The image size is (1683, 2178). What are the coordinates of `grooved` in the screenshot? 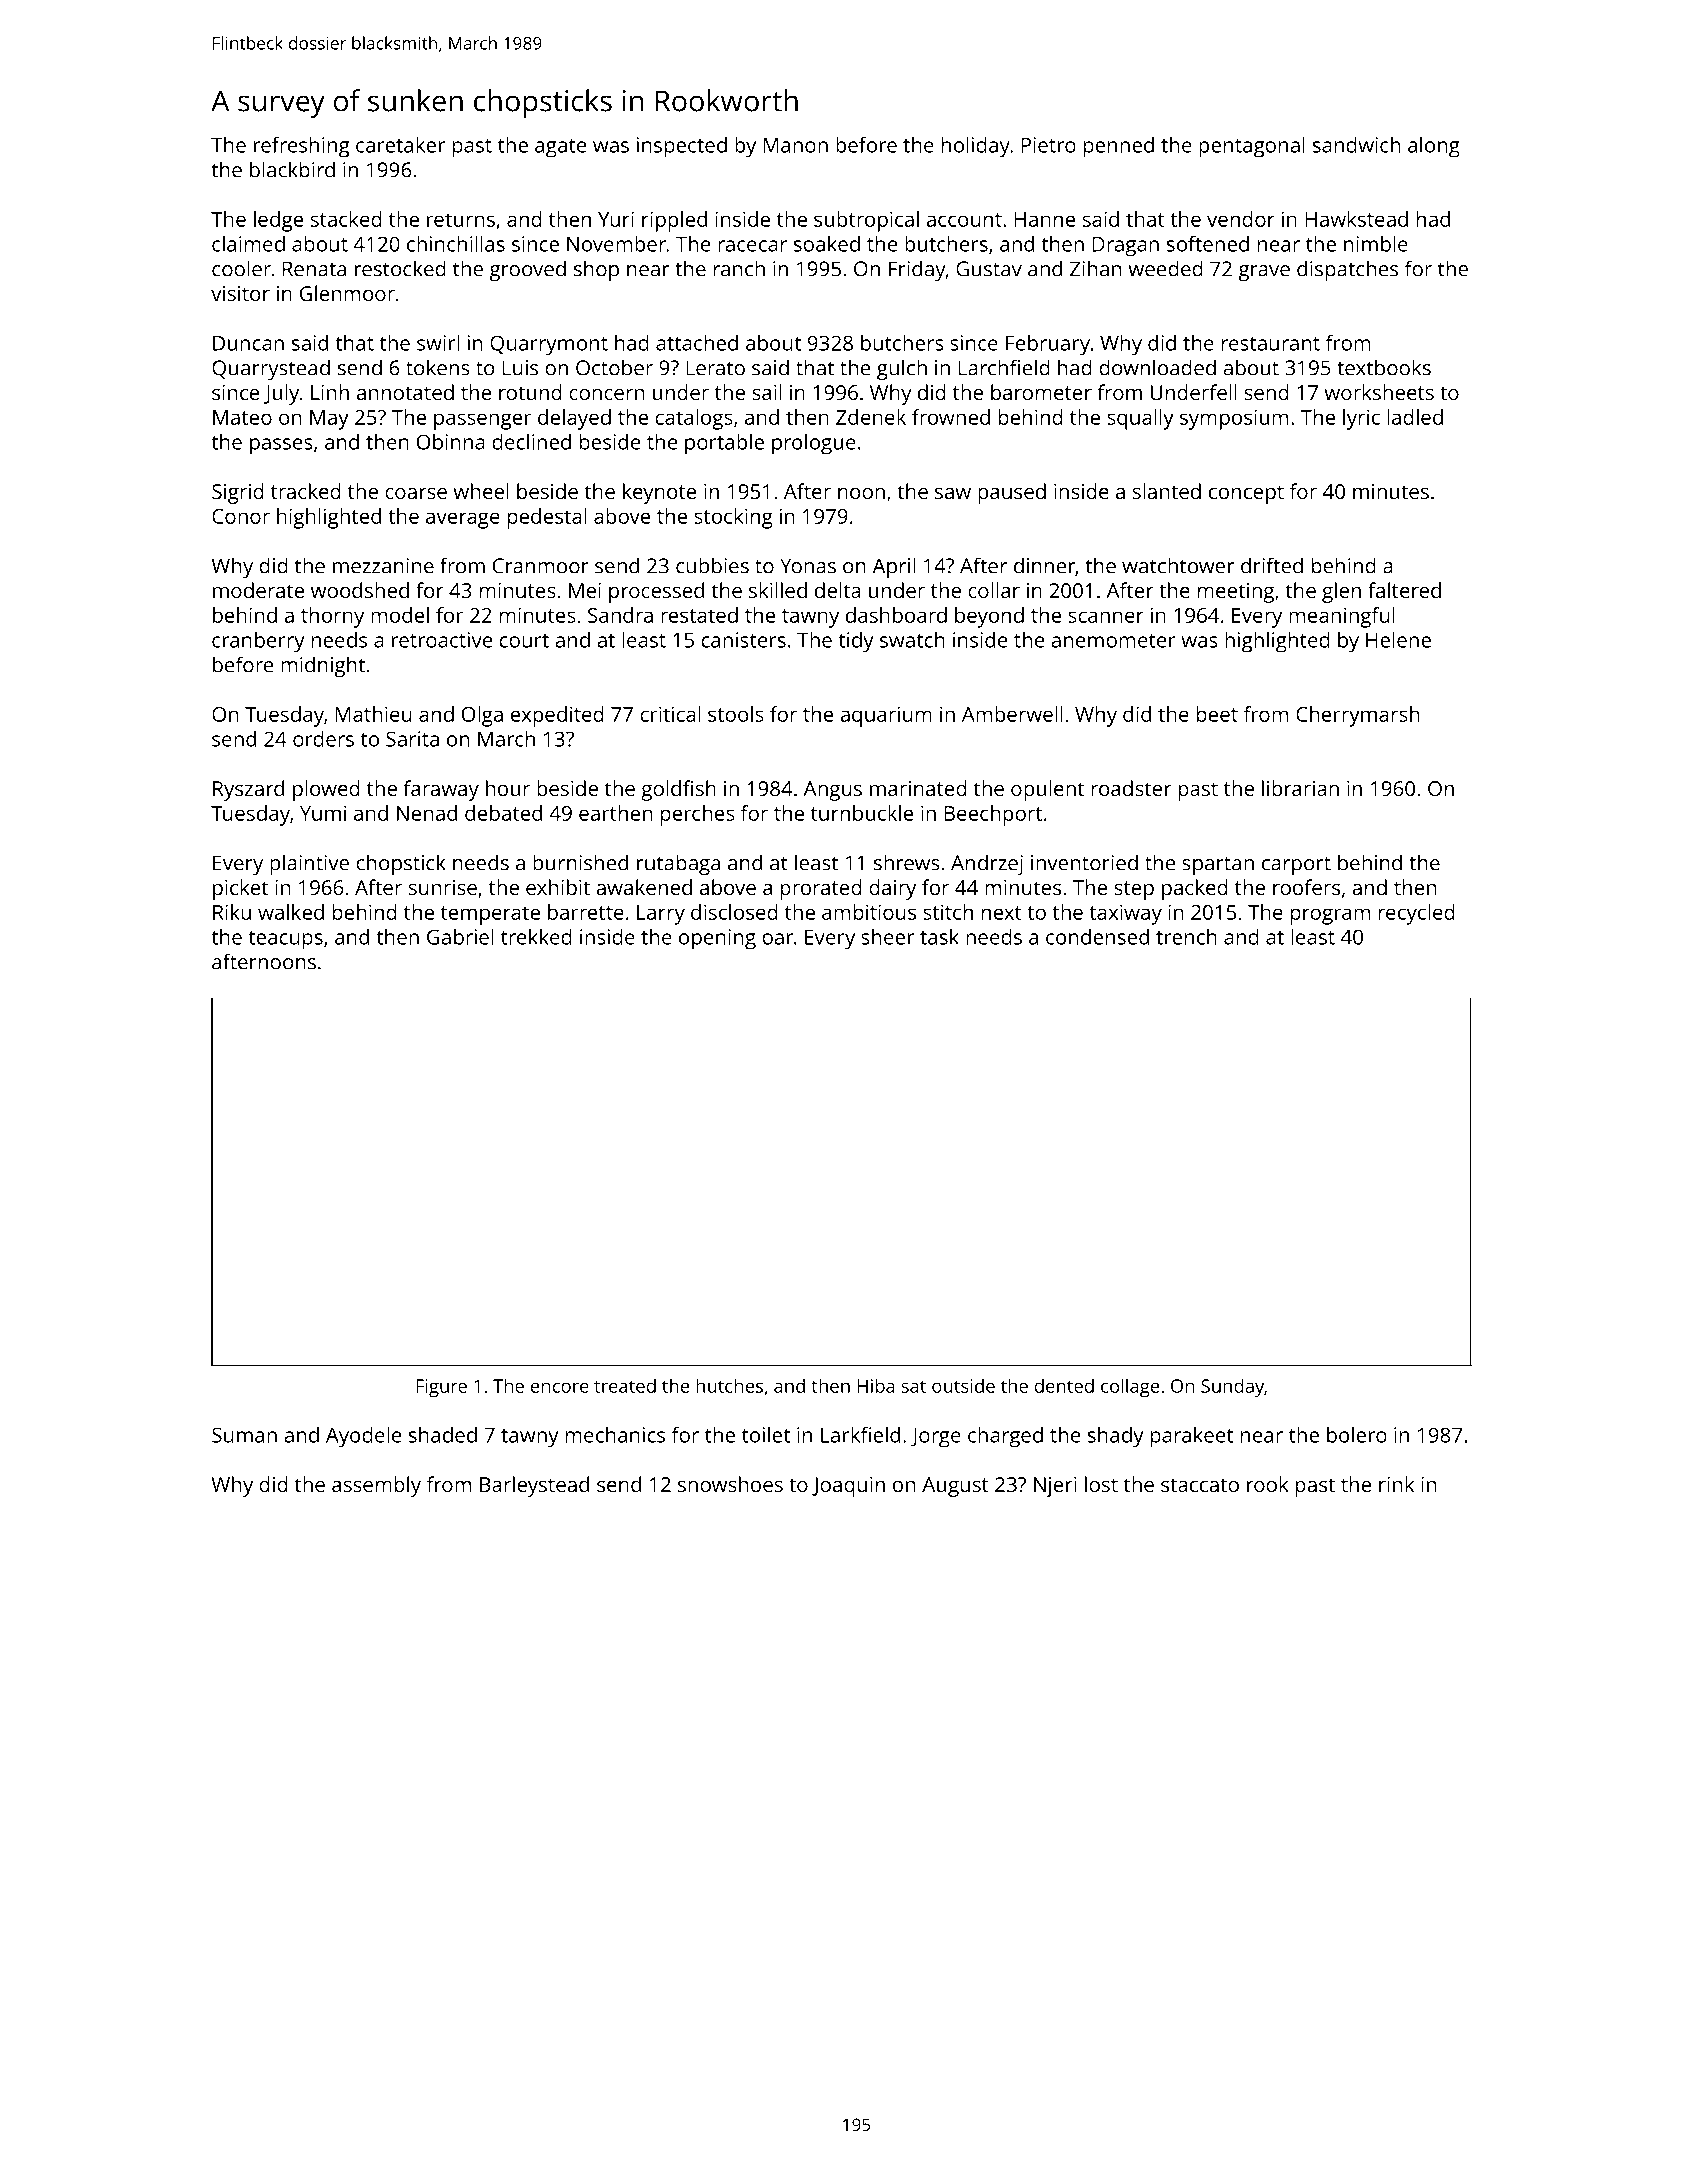 It's located at (528, 270).
